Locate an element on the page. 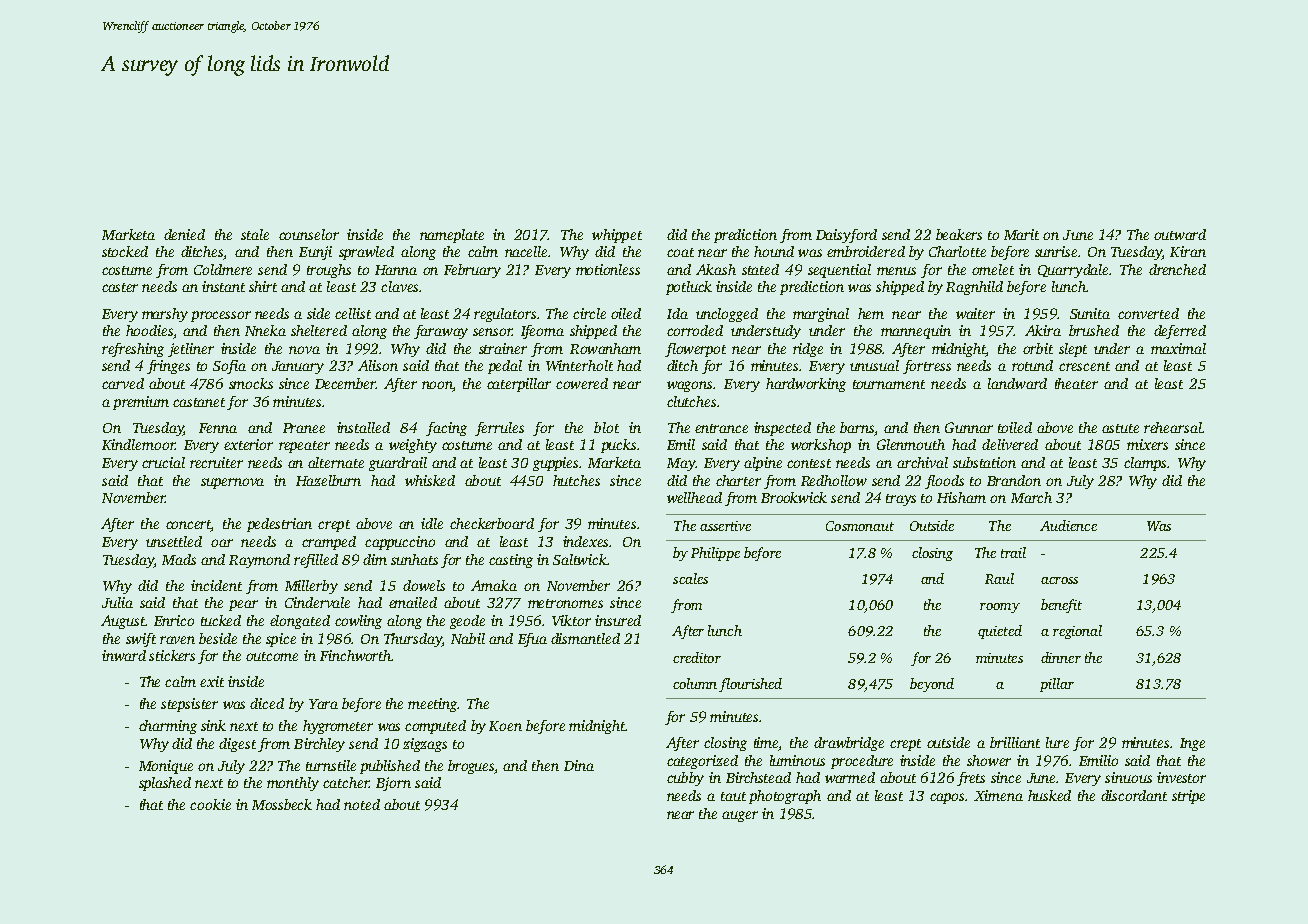 This document has height=924, width=1308. March is located at coordinates (1031, 497).
